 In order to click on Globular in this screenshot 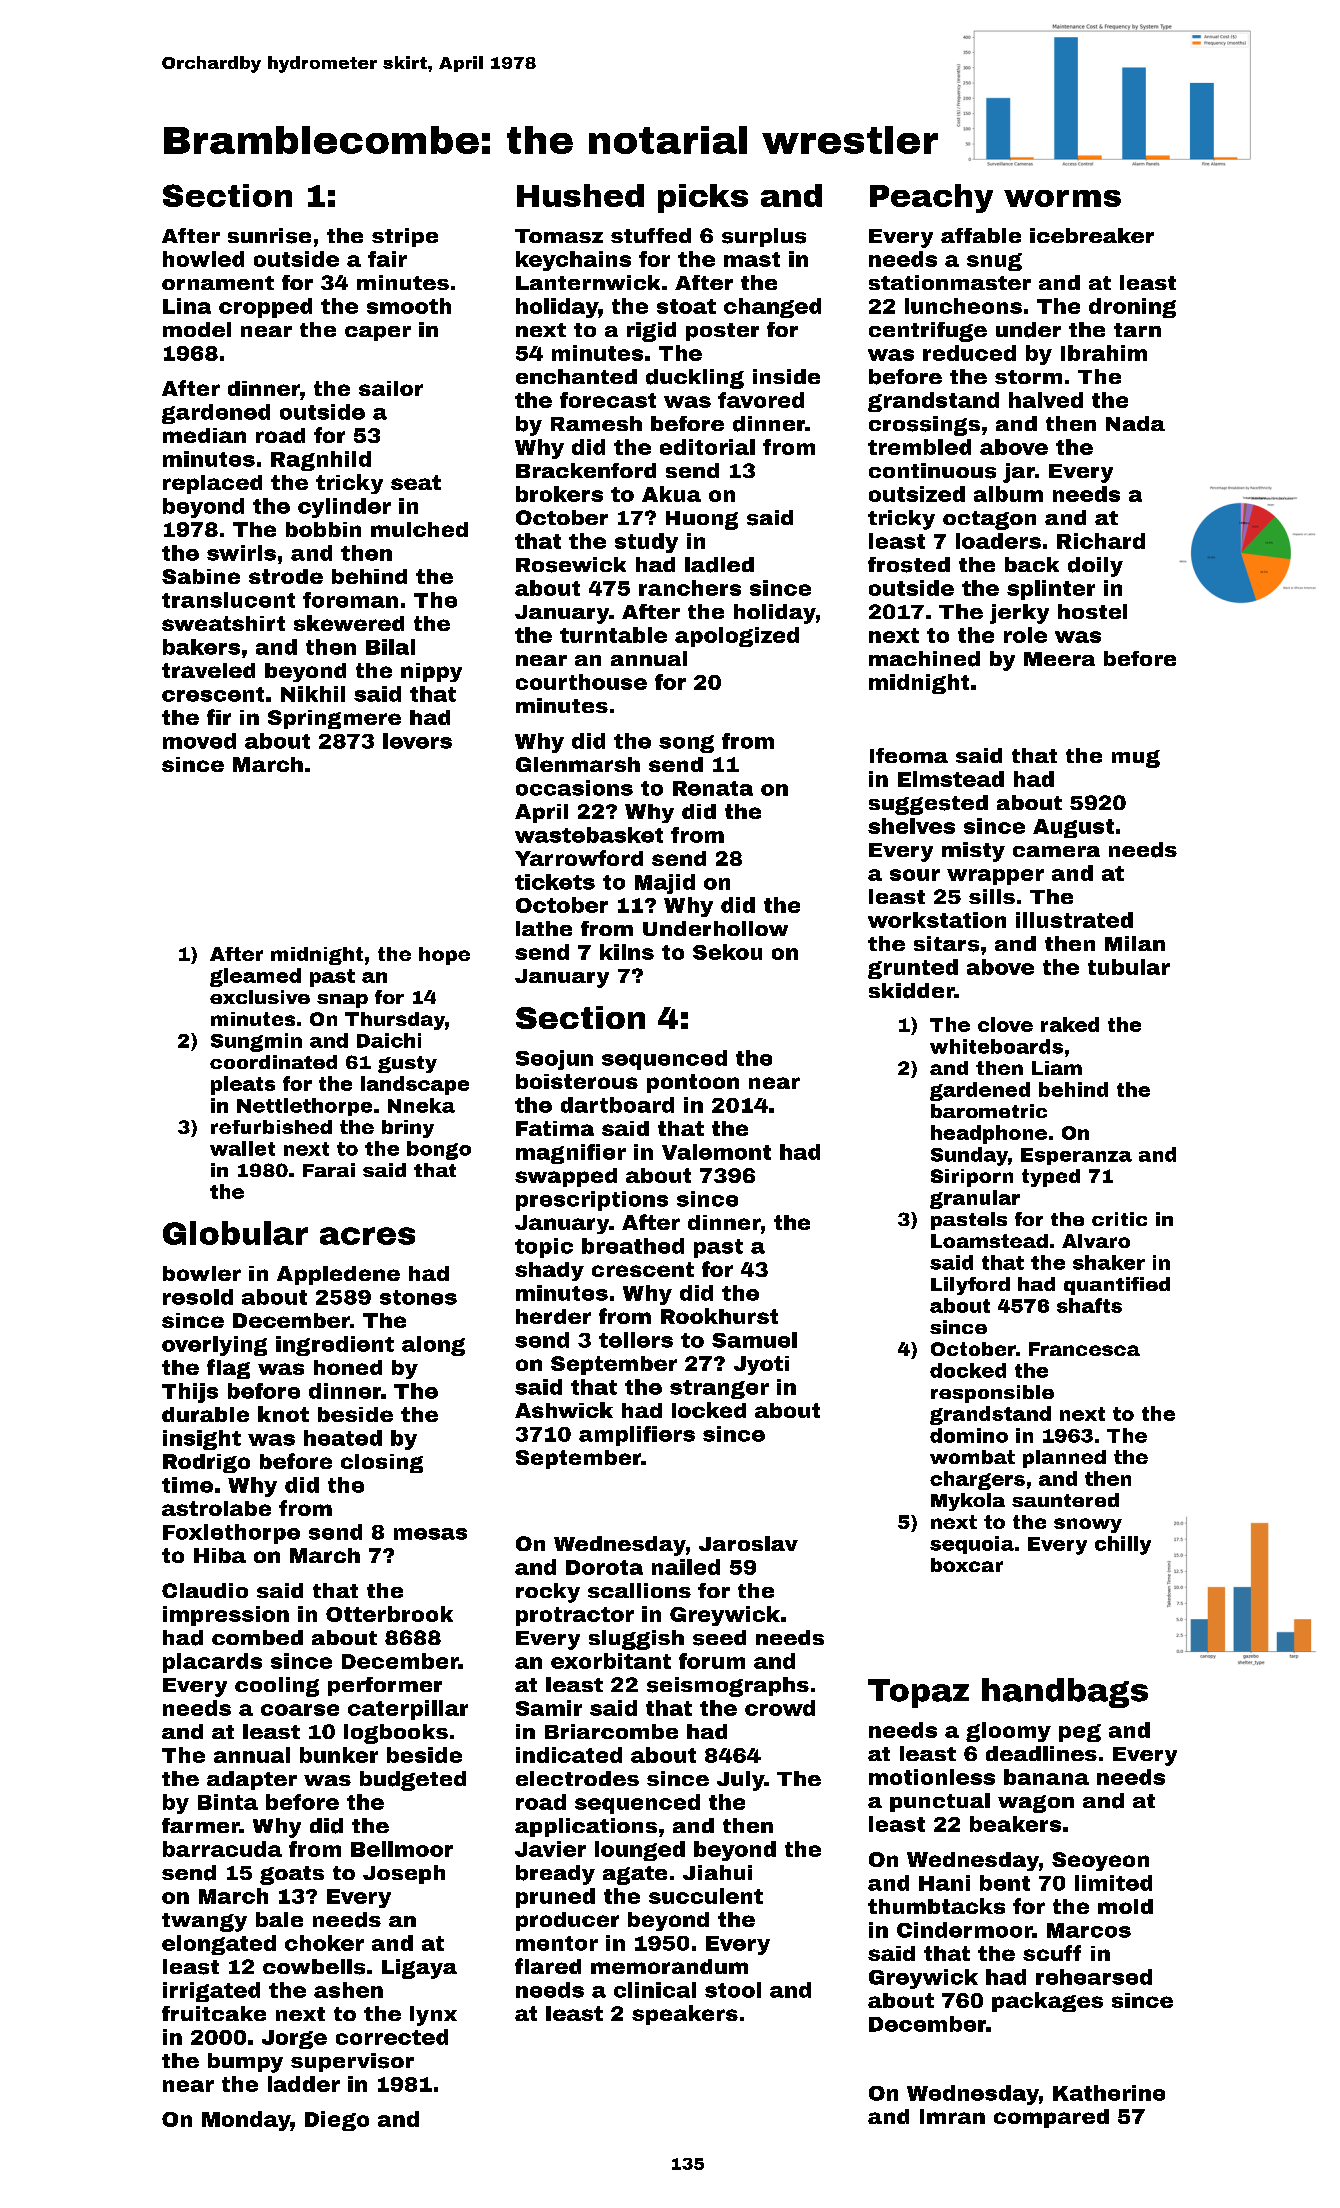, I will do `click(235, 1233)`.
